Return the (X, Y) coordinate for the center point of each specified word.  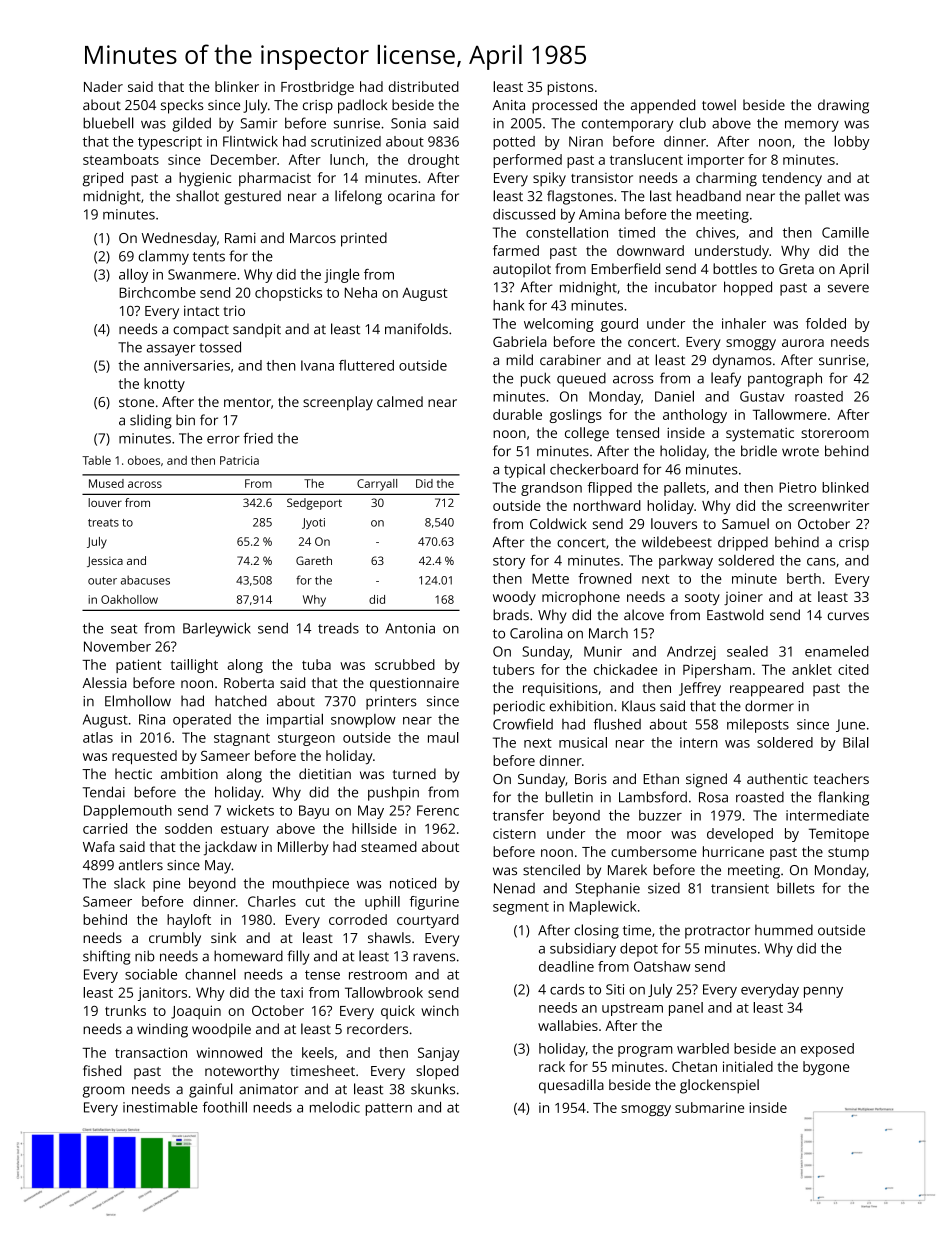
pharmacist (275, 179)
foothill (225, 1107)
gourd (619, 325)
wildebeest (677, 542)
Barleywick (217, 629)
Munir (603, 651)
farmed (516, 250)
